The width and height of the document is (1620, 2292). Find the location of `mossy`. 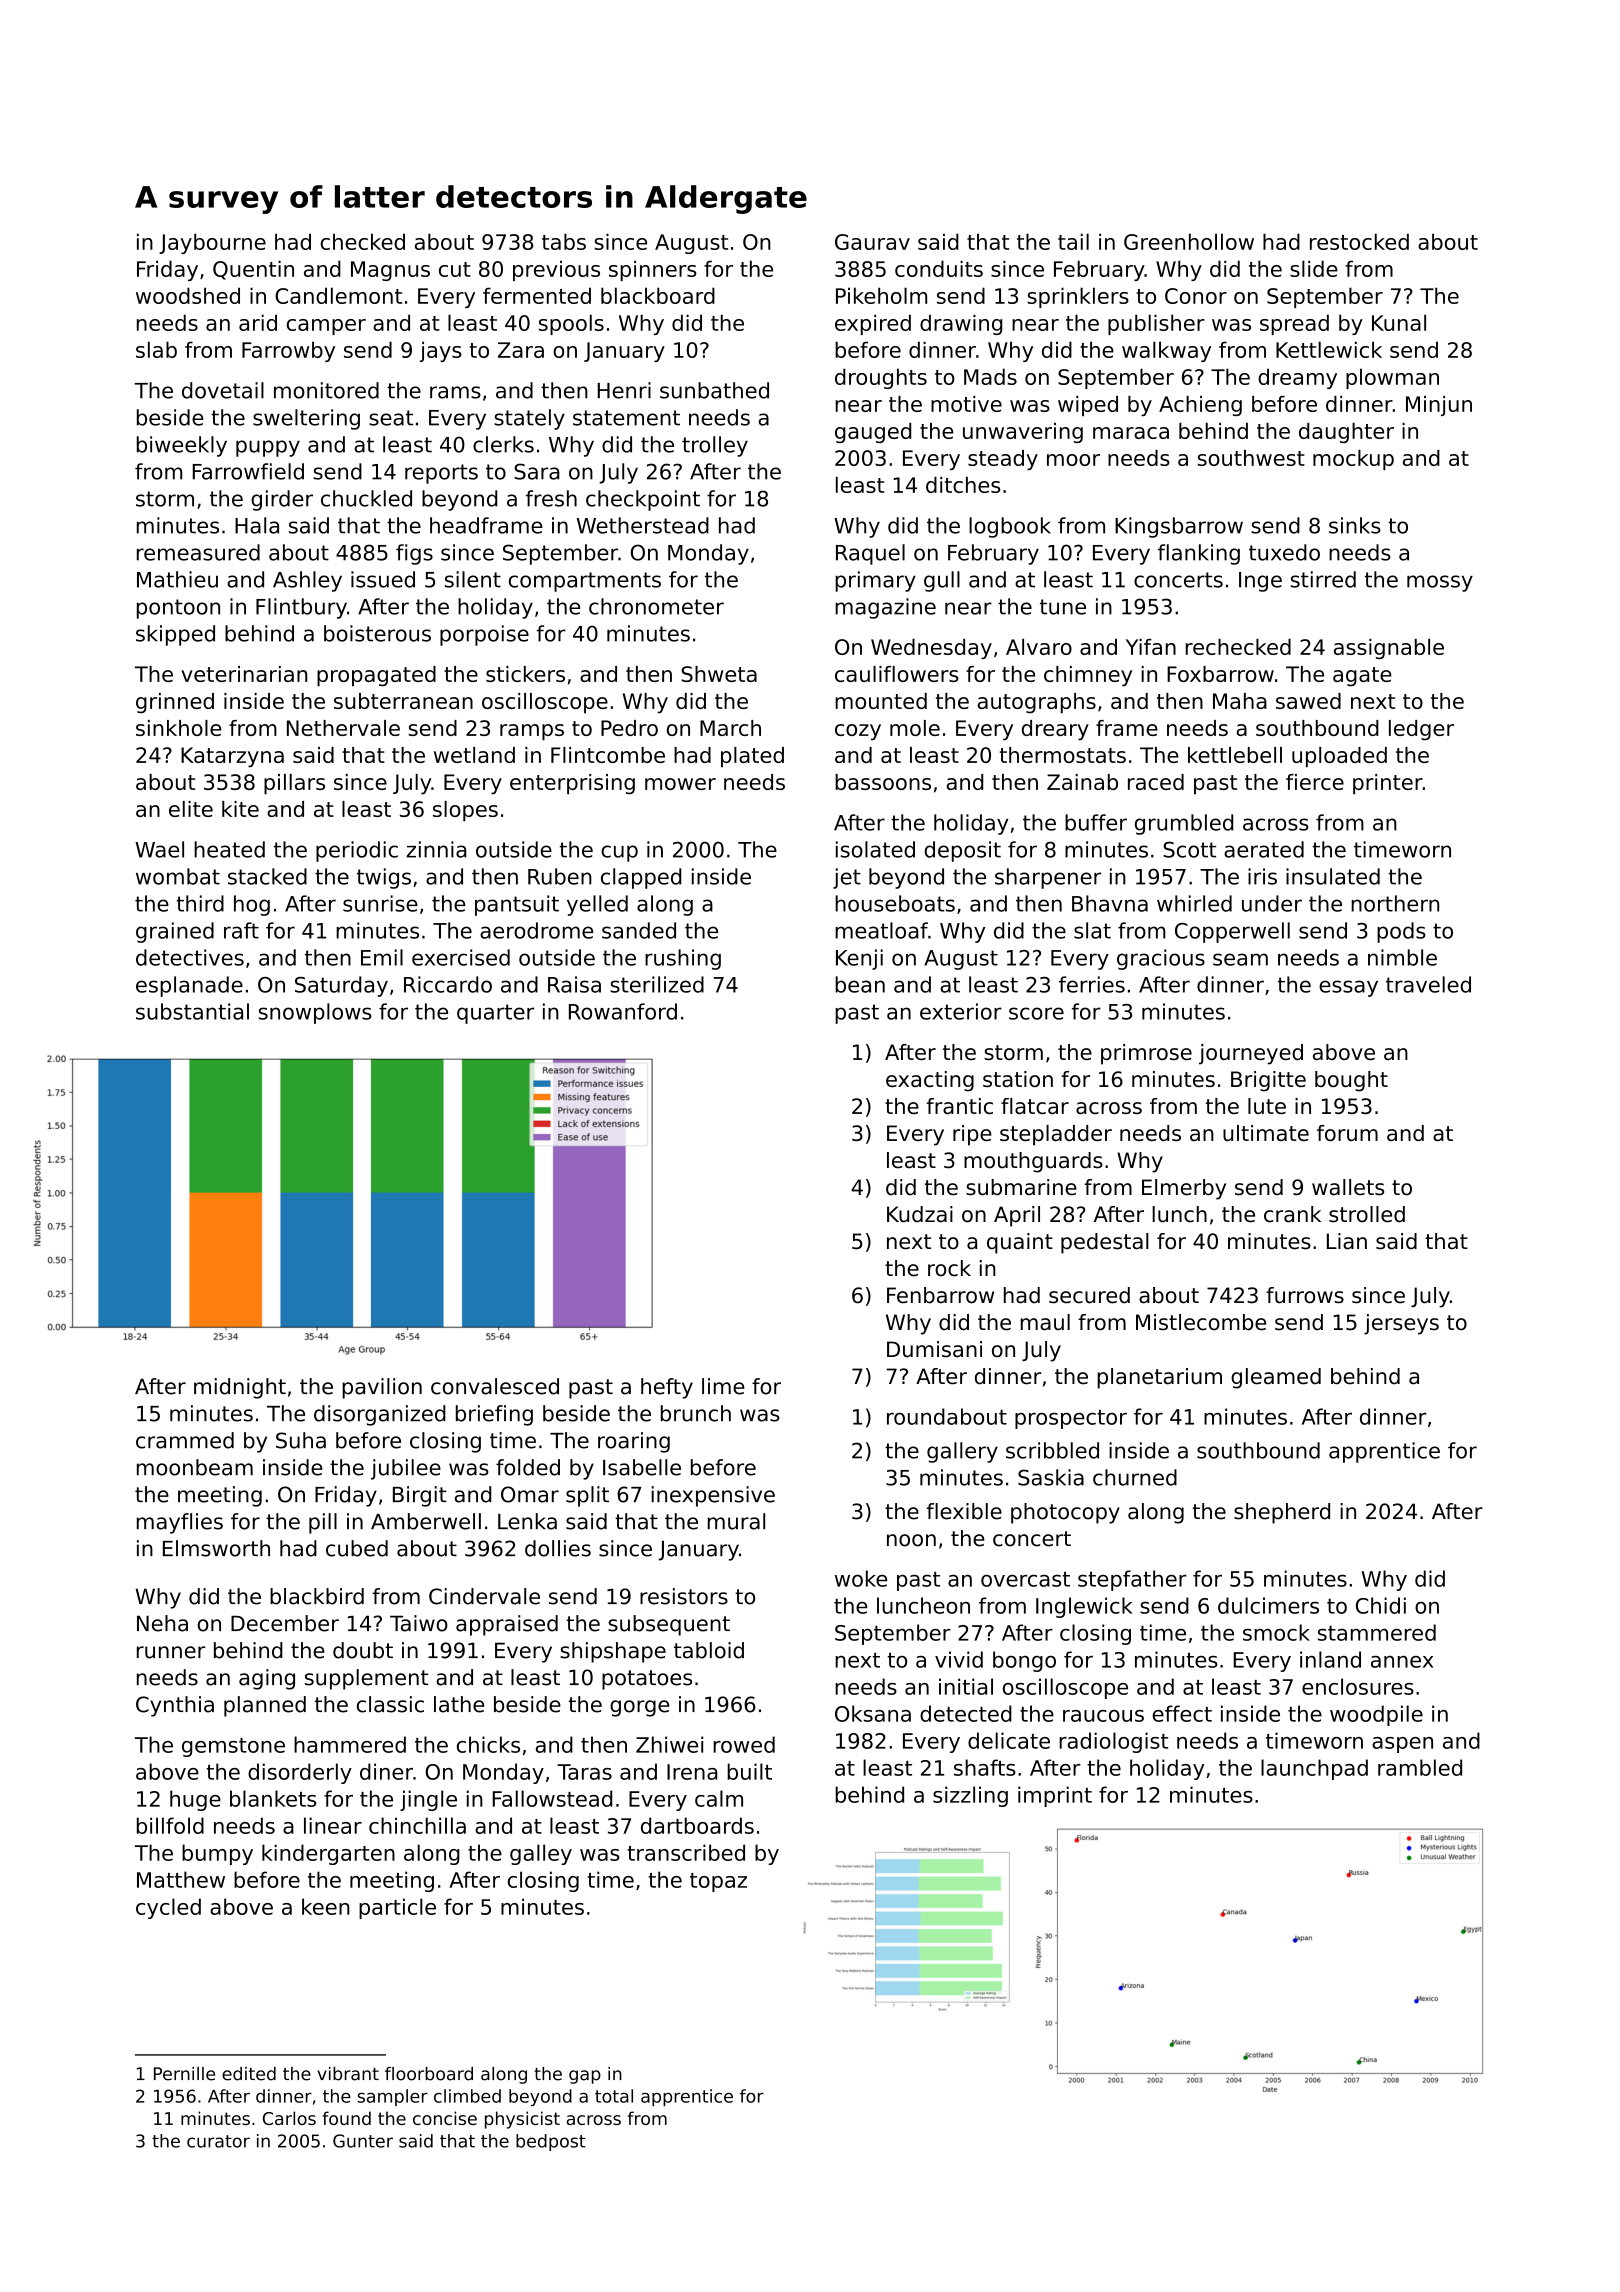

mossy is located at coordinates (1440, 583).
